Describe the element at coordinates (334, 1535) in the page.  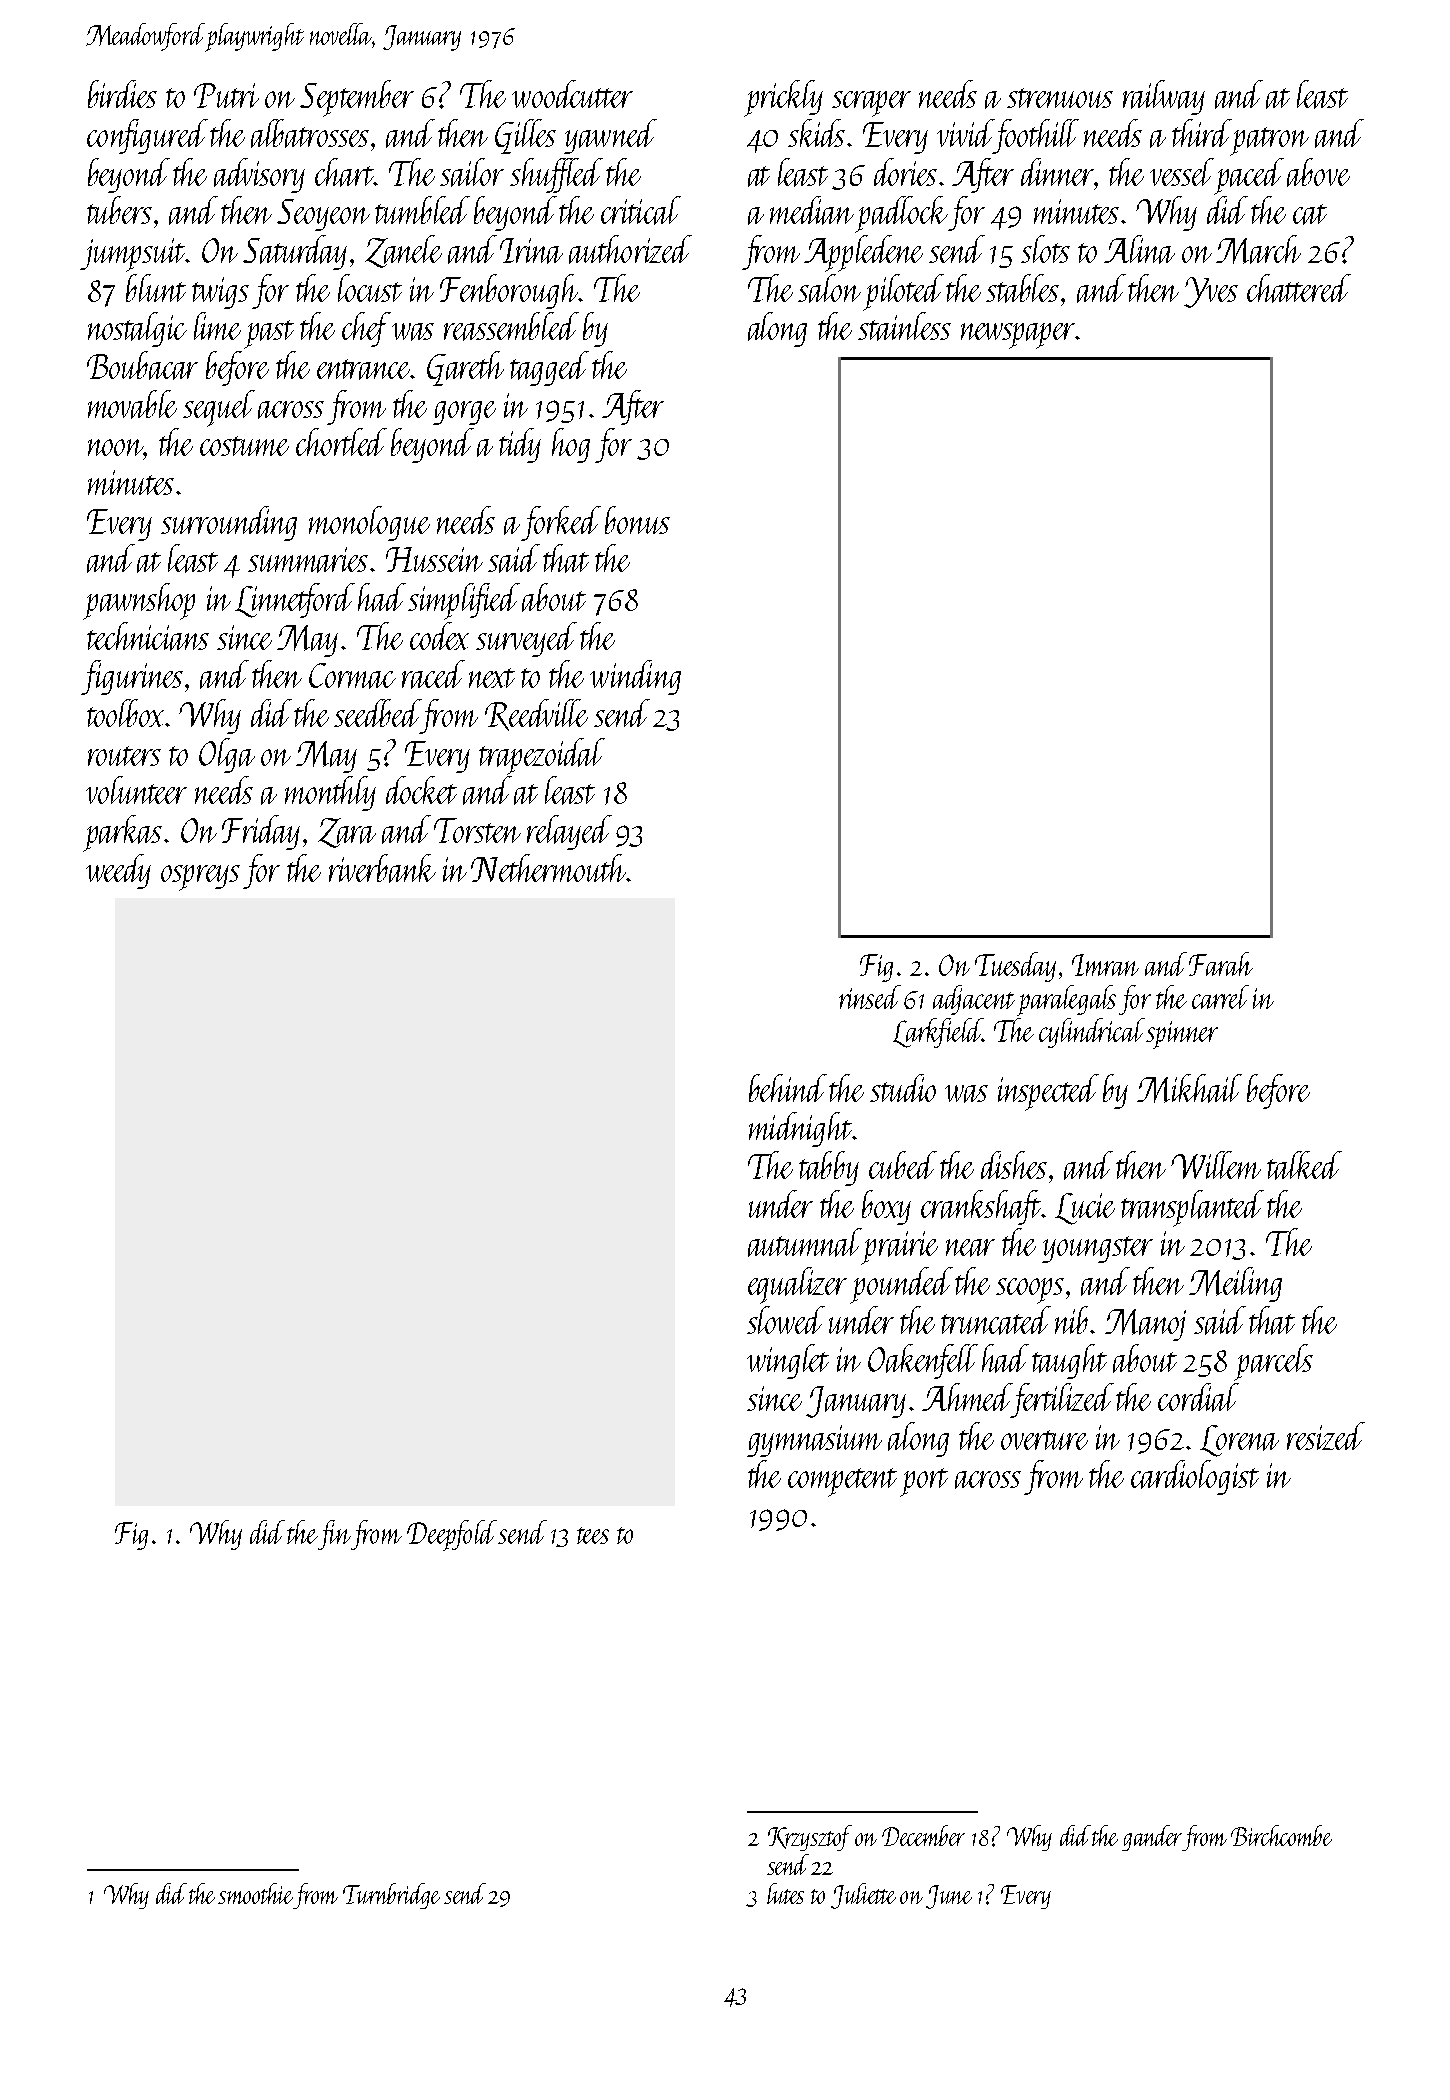
I see `fin` at that location.
